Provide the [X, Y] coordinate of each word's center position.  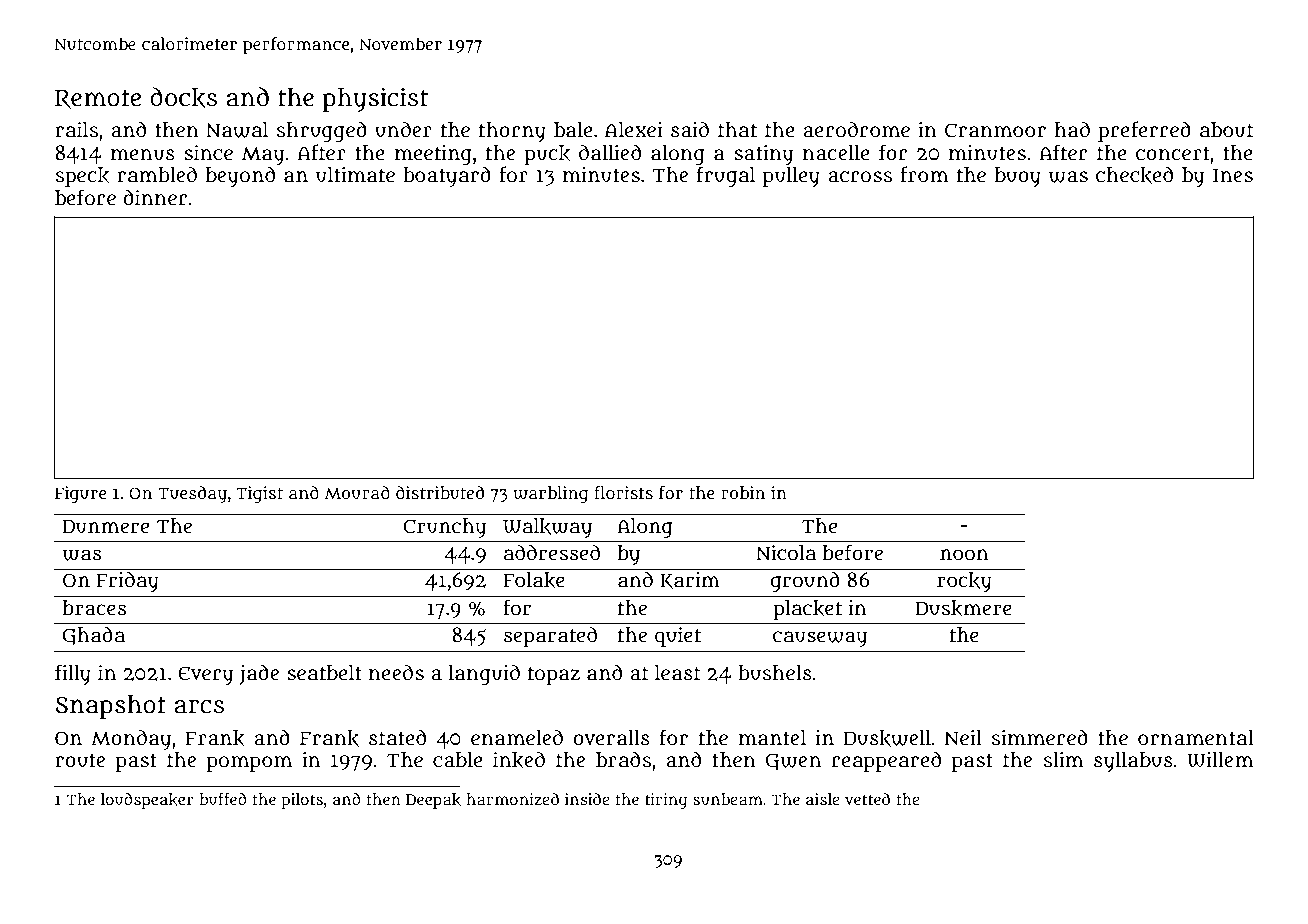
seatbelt [324, 673]
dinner [155, 197]
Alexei [634, 130]
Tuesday [192, 495]
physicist [375, 99]
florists [623, 493]
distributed [440, 493]
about [1227, 130]
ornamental [1196, 738]
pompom [249, 764]
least [678, 673]
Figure [80, 495]
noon [964, 555]
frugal [726, 176]
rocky [964, 582]
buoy [1018, 177]
